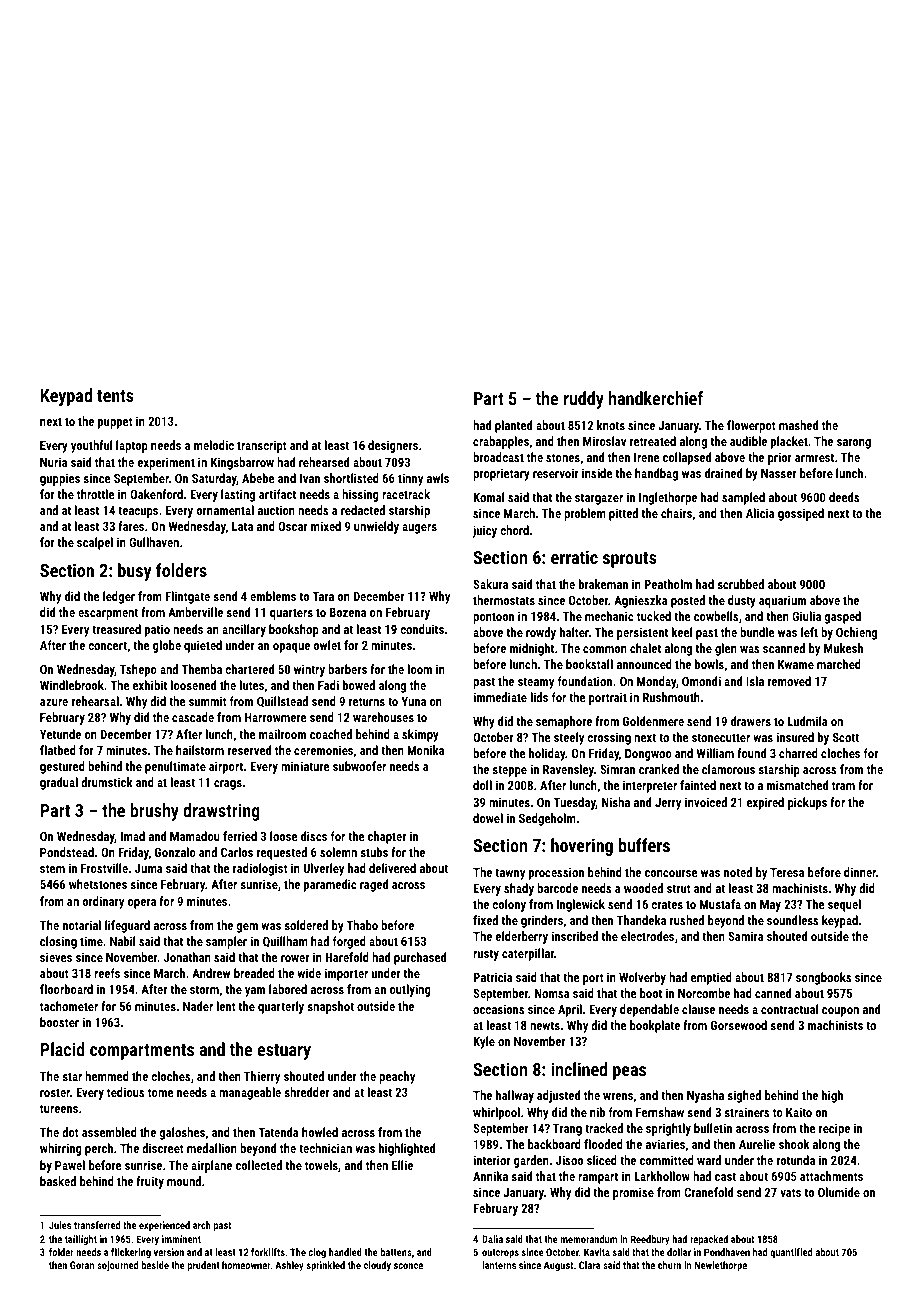 This image has width=924, height=1308. Describe the element at coordinates (536, 683) in the image. I see `steamy` at that location.
